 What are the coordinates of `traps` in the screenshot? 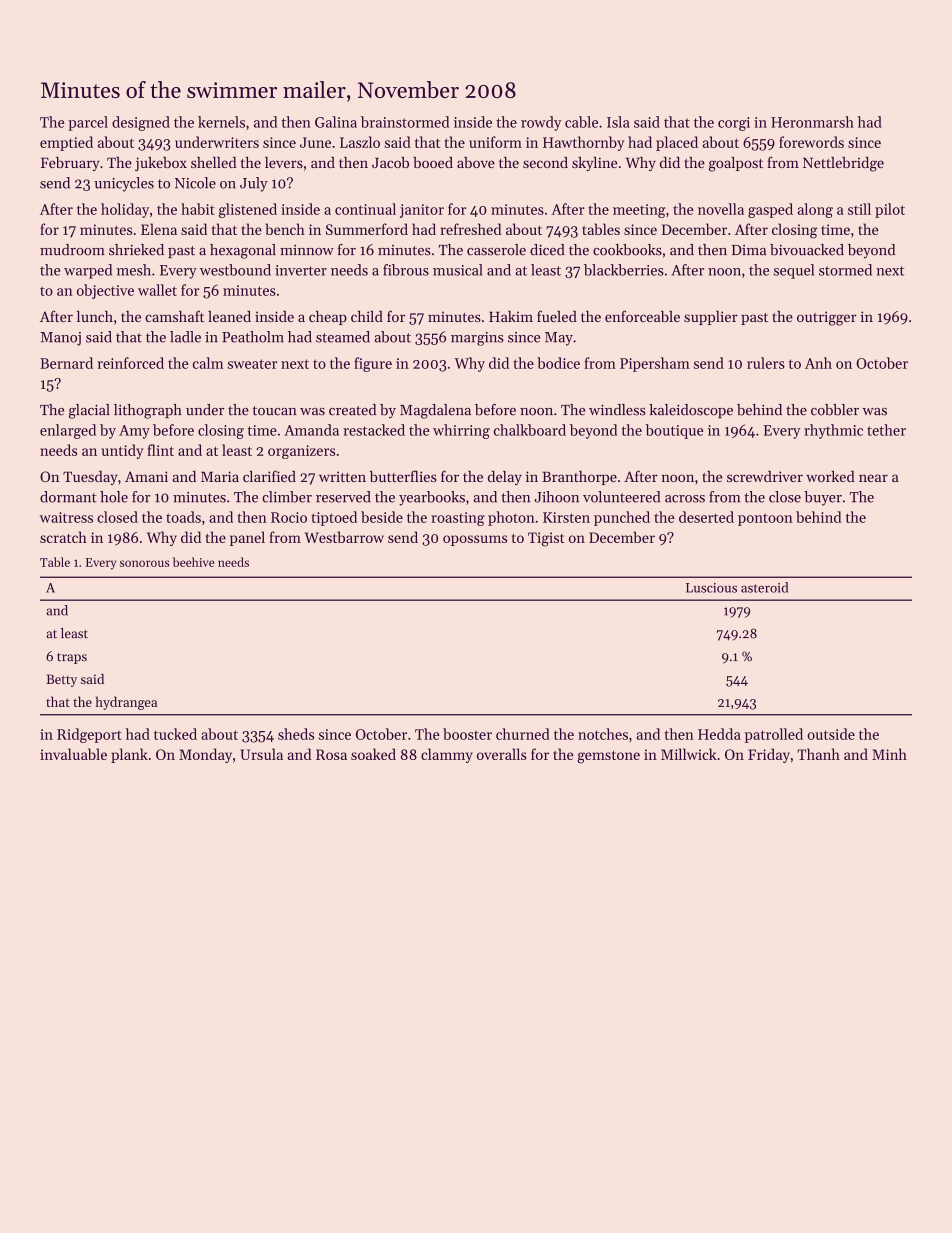 It's located at (72, 658).
